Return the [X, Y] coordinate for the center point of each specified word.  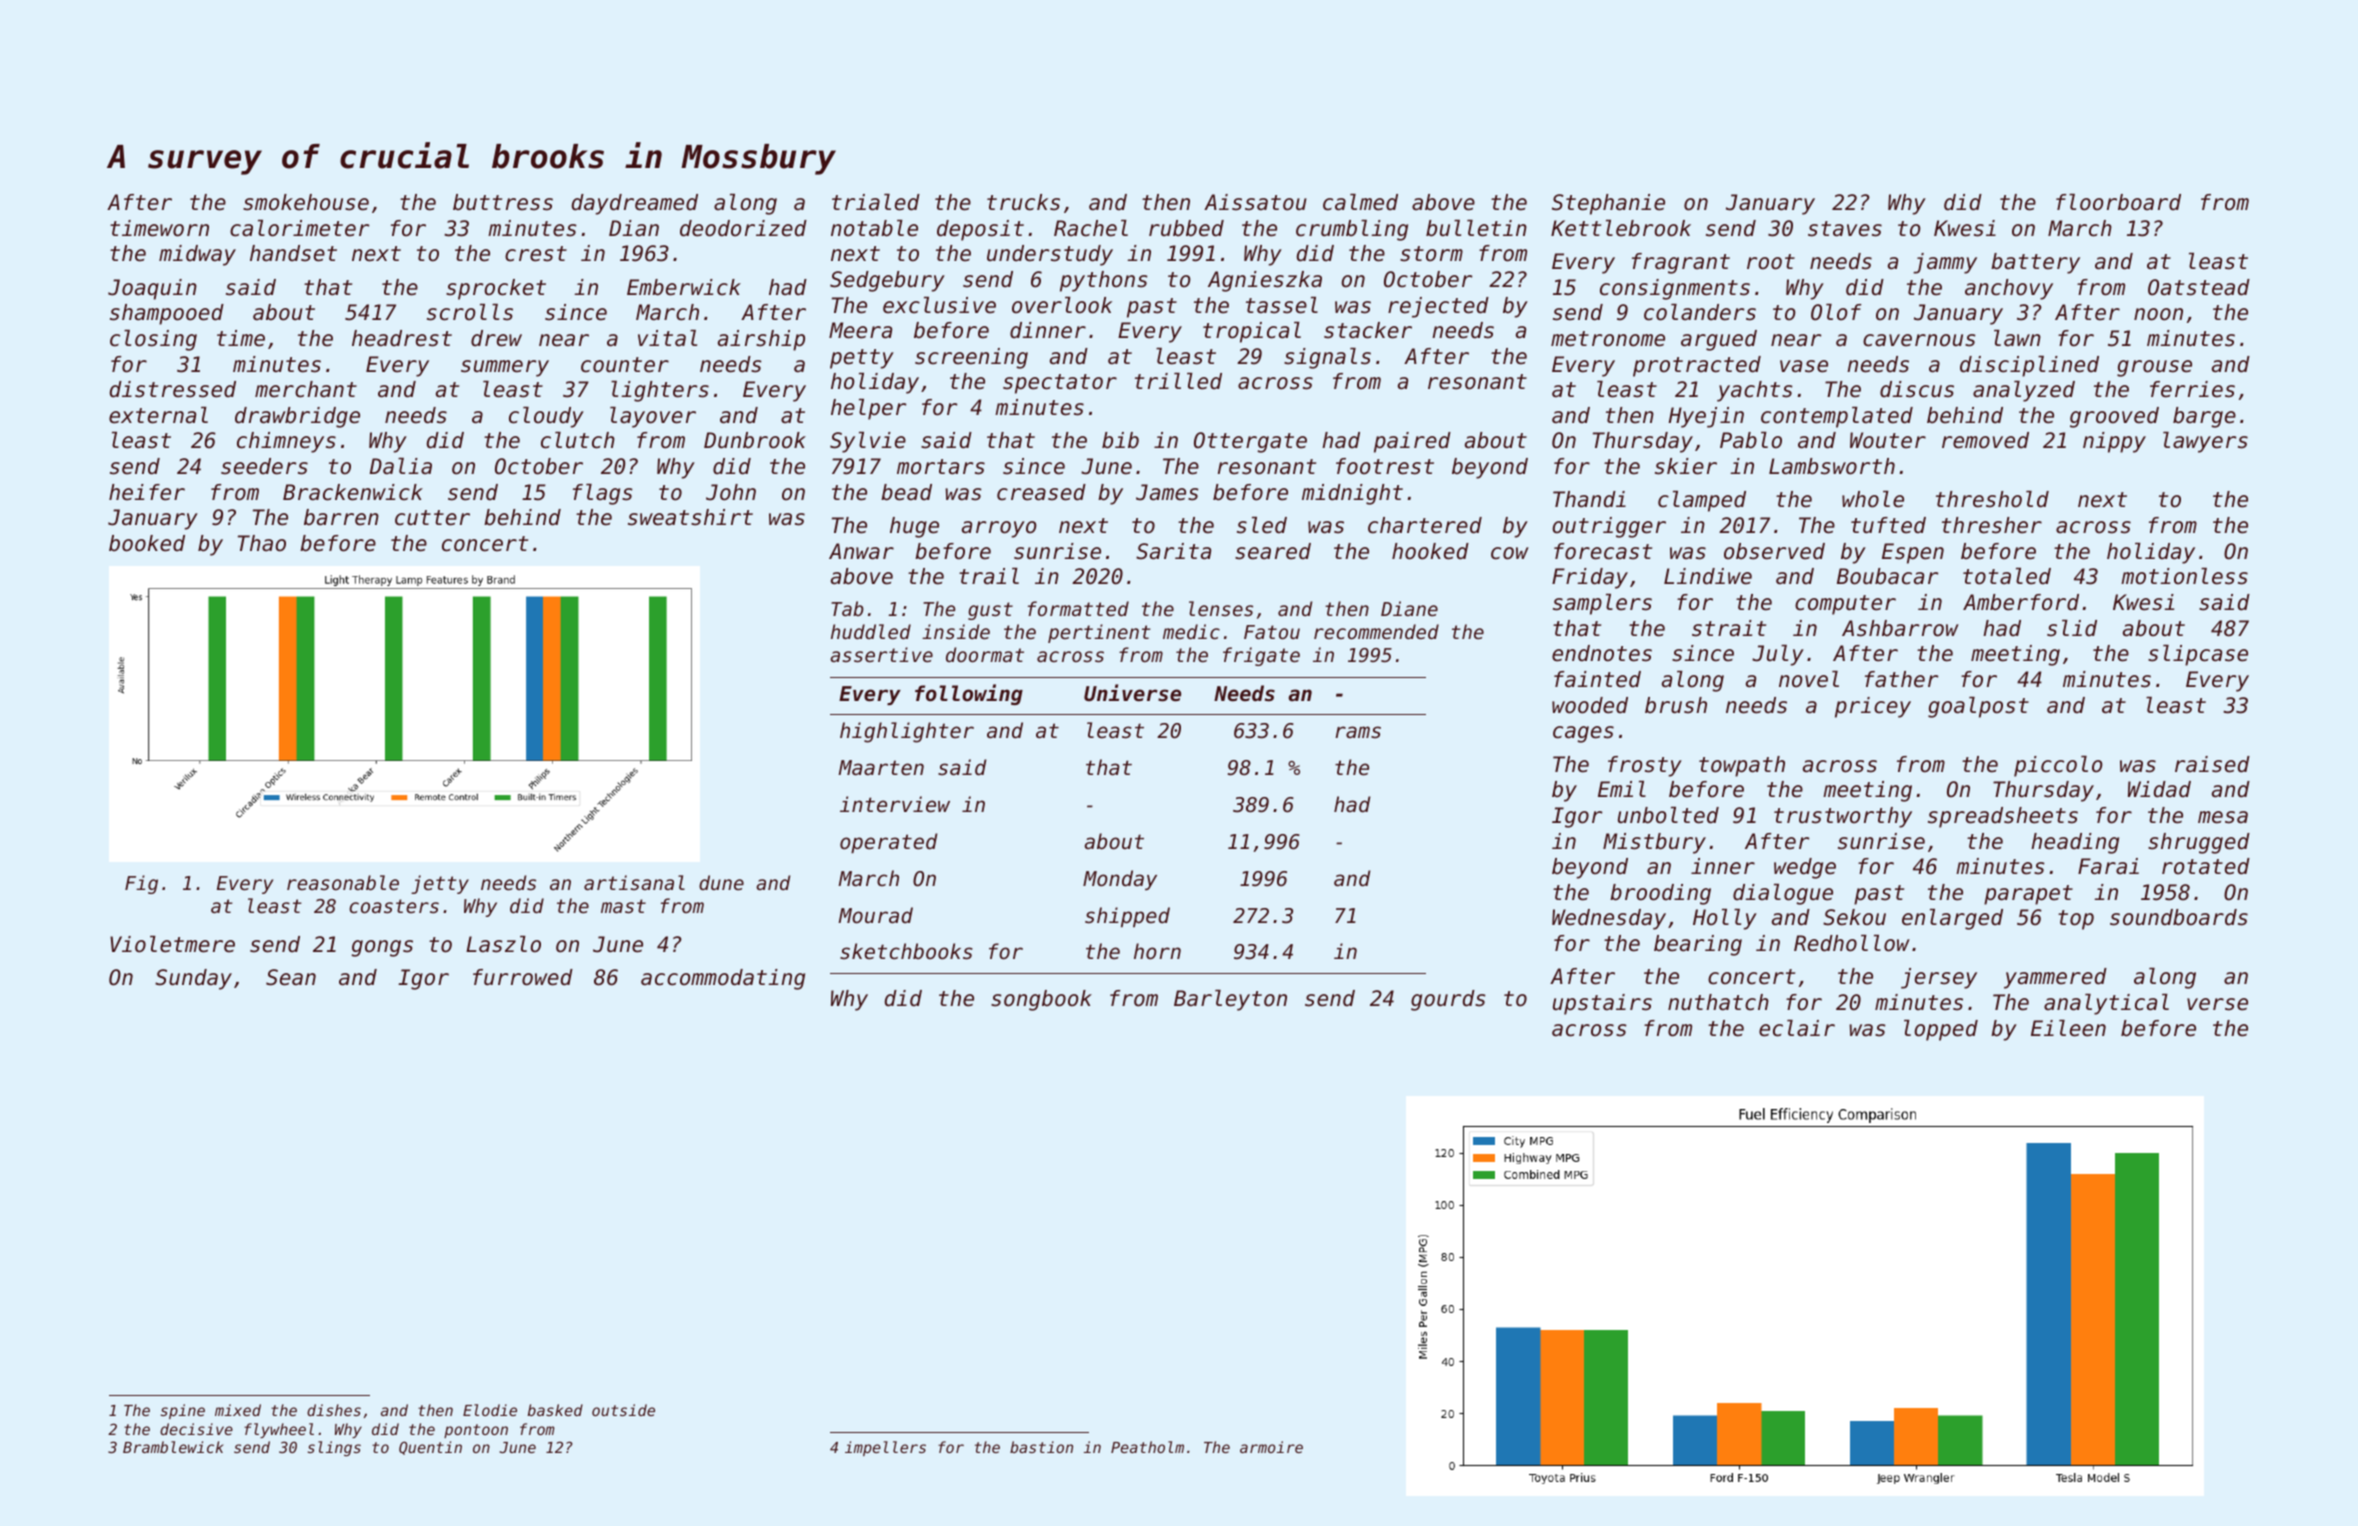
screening [971, 358]
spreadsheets [2003, 817]
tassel [1282, 305]
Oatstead [2199, 287]
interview [895, 804]
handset [293, 253]
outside [623, 1410]
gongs [382, 948]
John [731, 492]
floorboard [2118, 202]
